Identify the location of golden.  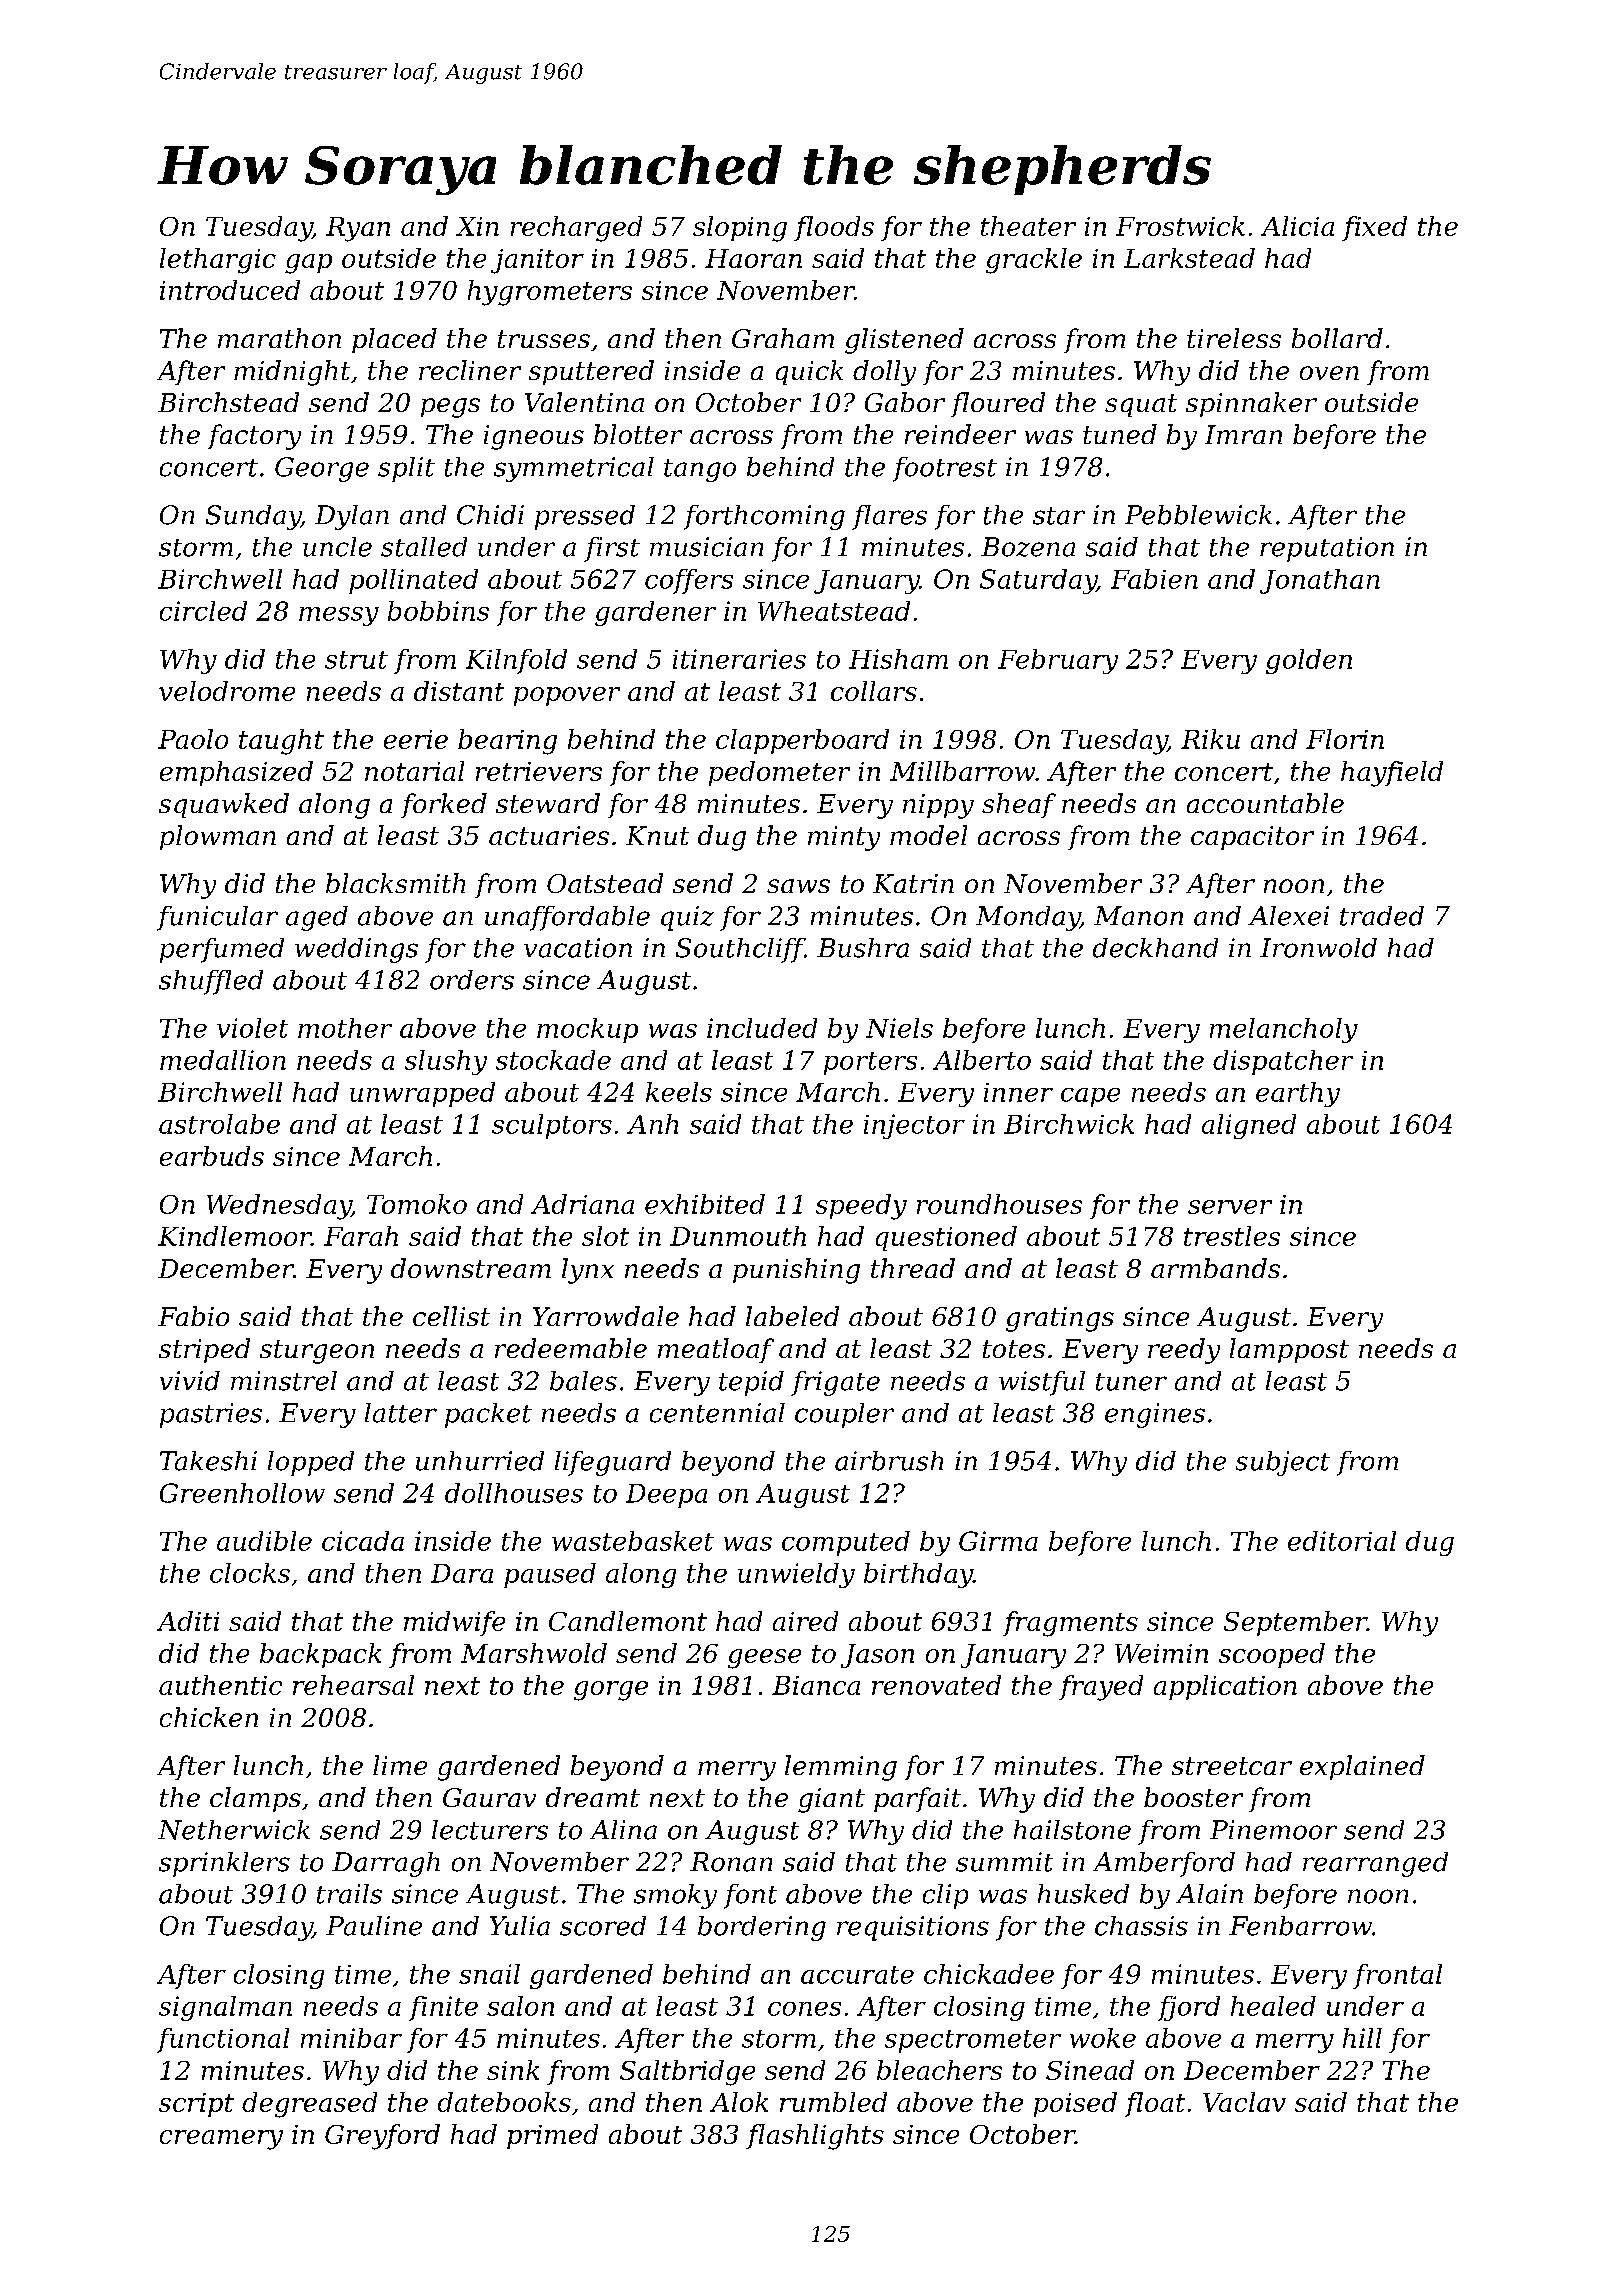
(1309, 661).
